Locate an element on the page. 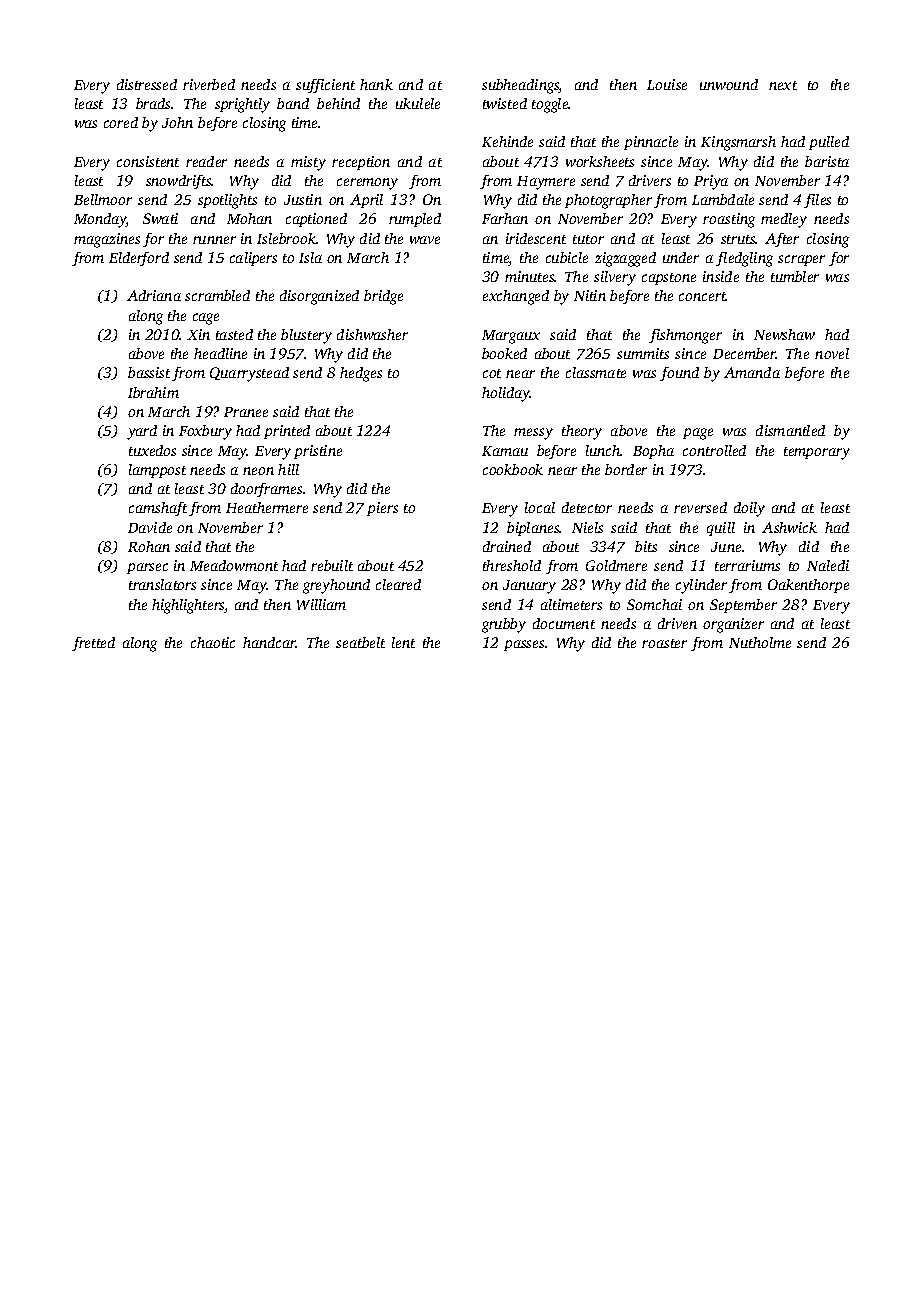 Image resolution: width=924 pixels, height=1308 pixels. riverbed is located at coordinates (209, 84).
